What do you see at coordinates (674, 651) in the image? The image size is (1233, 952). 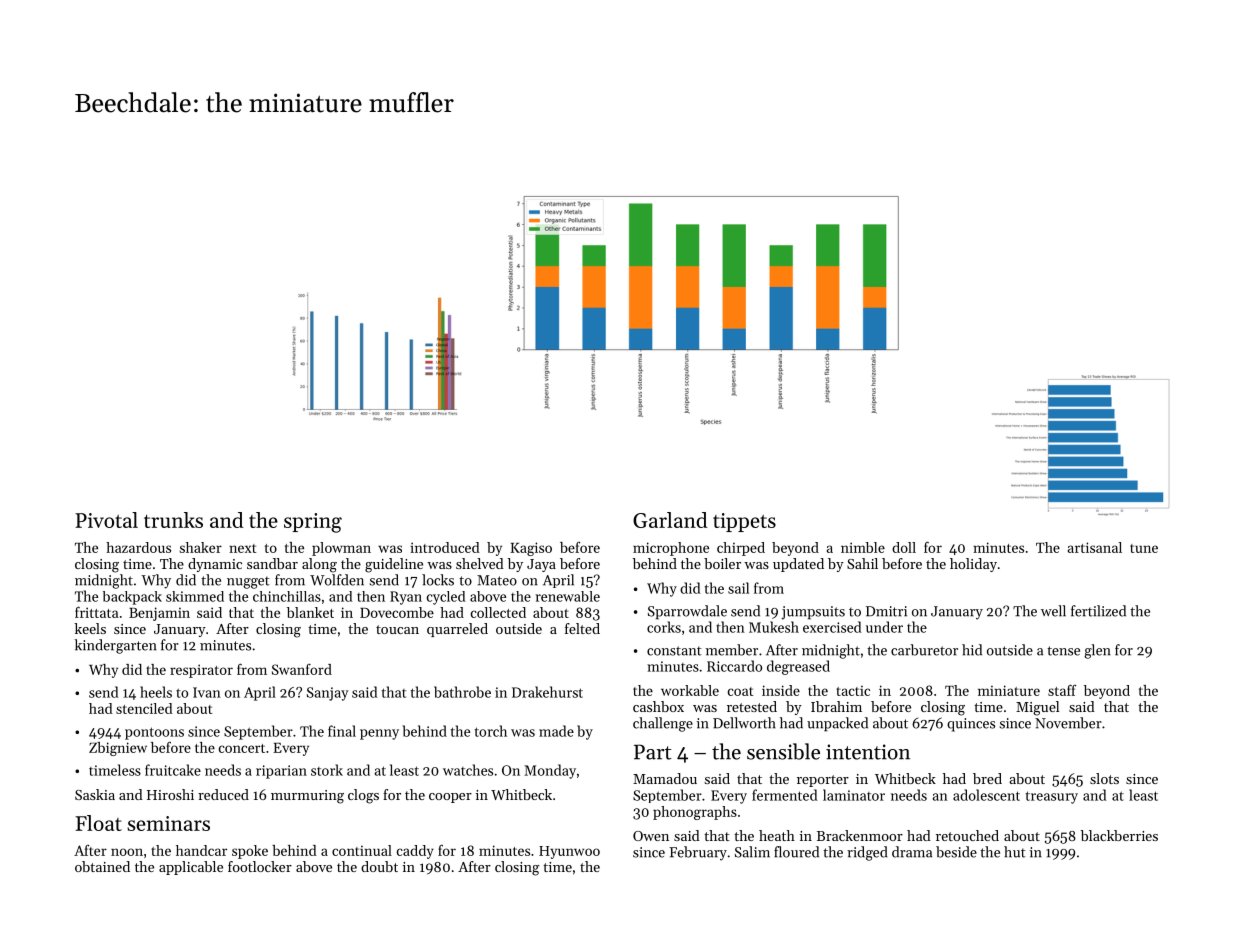 I see `constant` at bounding box center [674, 651].
